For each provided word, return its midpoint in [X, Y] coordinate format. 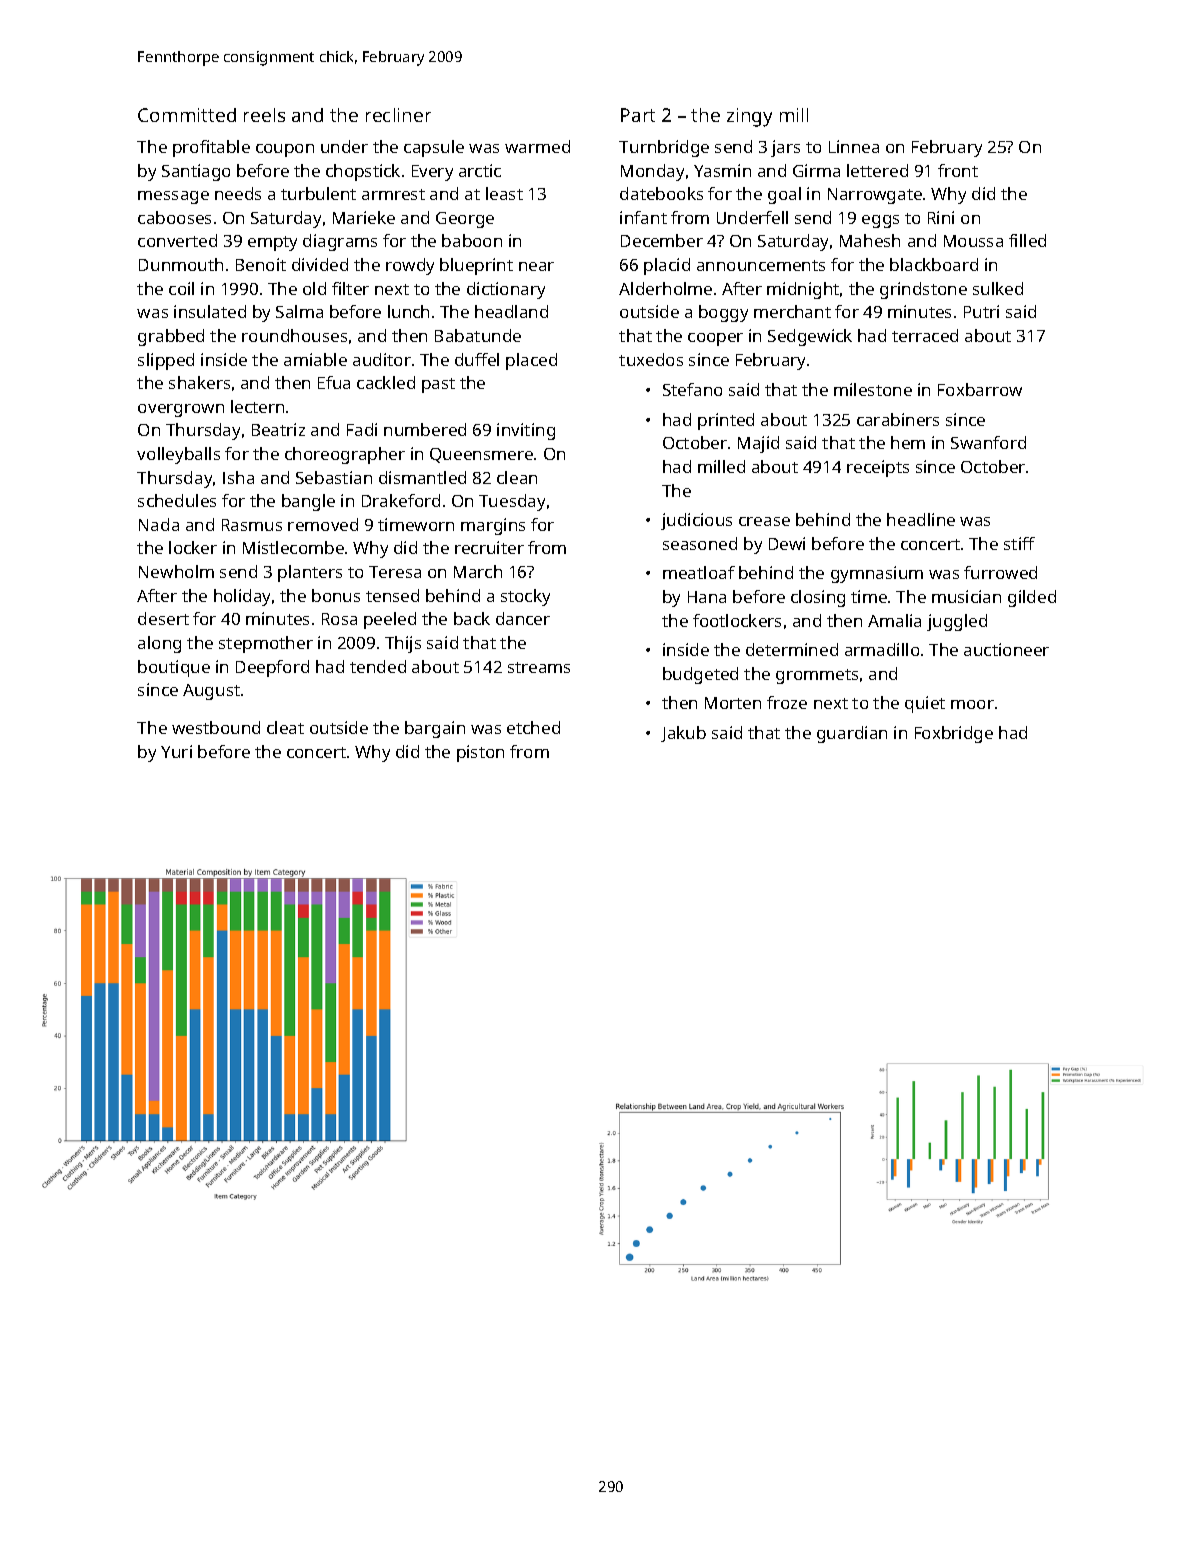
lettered [877, 170]
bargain [435, 729]
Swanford [988, 442]
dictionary [506, 290]
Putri [981, 311]
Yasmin [722, 170]
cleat [285, 727]
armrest [393, 194]
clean [517, 477]
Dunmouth [181, 264]
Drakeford [401, 500]
